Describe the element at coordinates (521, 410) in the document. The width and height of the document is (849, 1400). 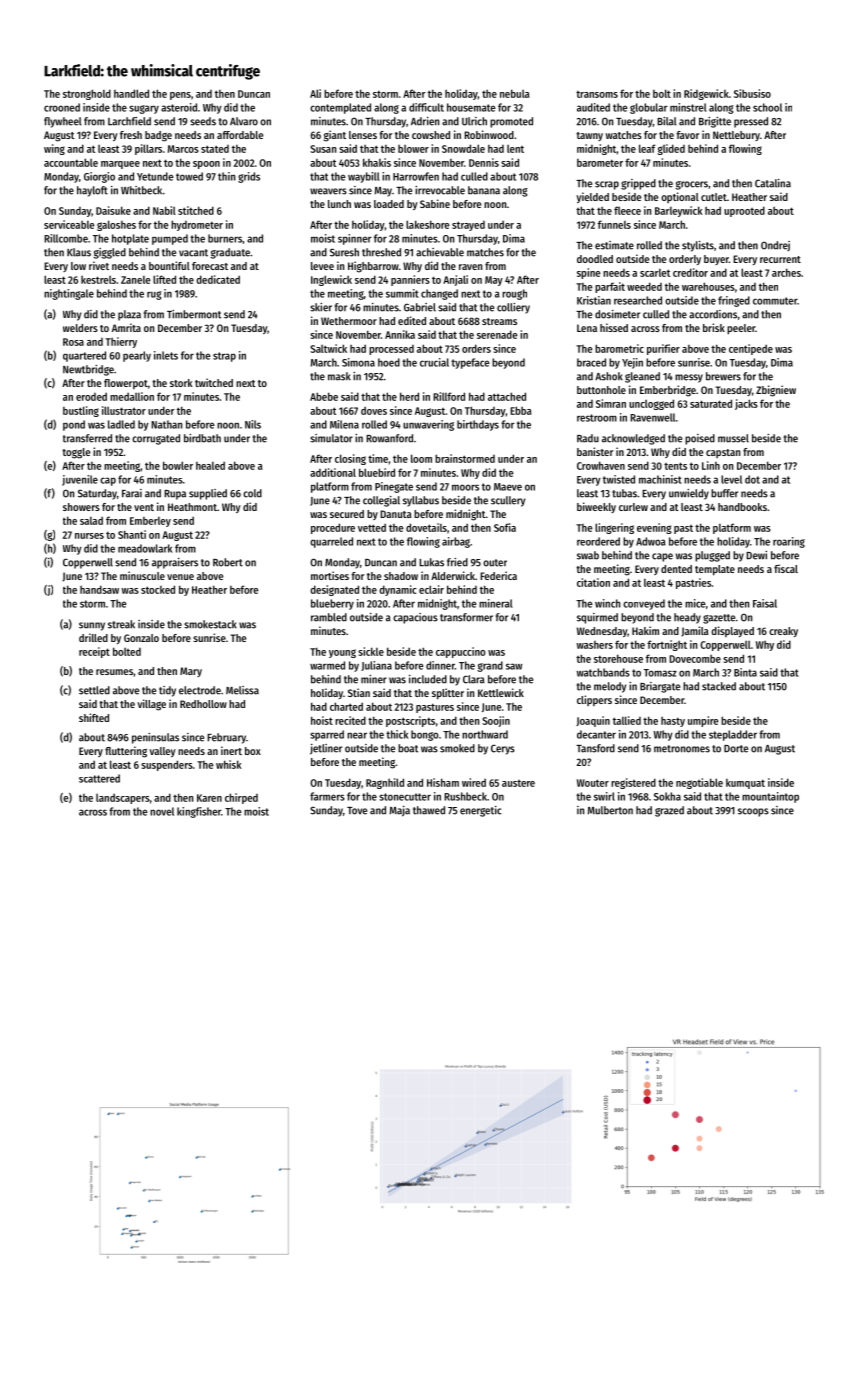
I see `Ebba` at that location.
